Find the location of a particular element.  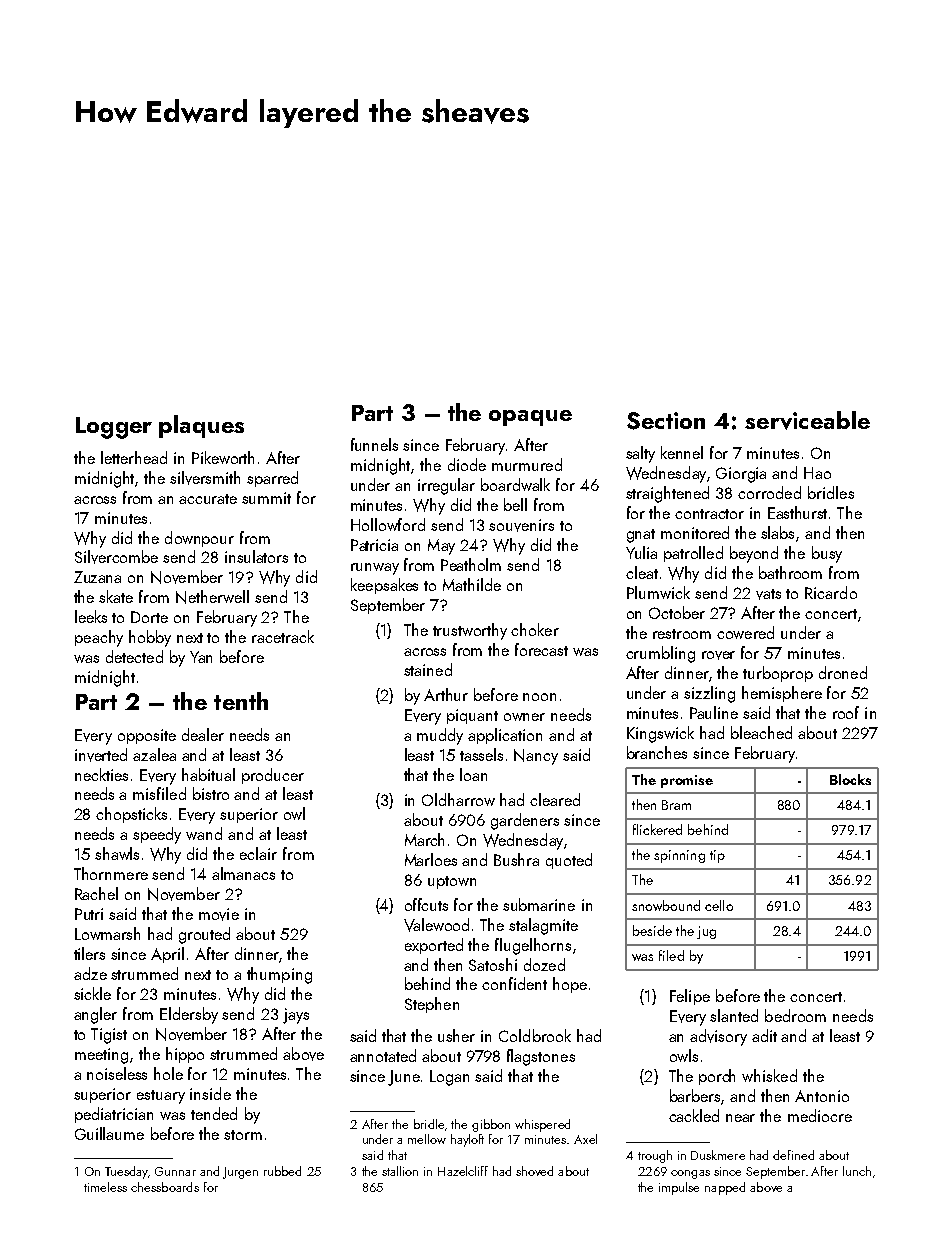

Gunnar is located at coordinates (175, 1171).
